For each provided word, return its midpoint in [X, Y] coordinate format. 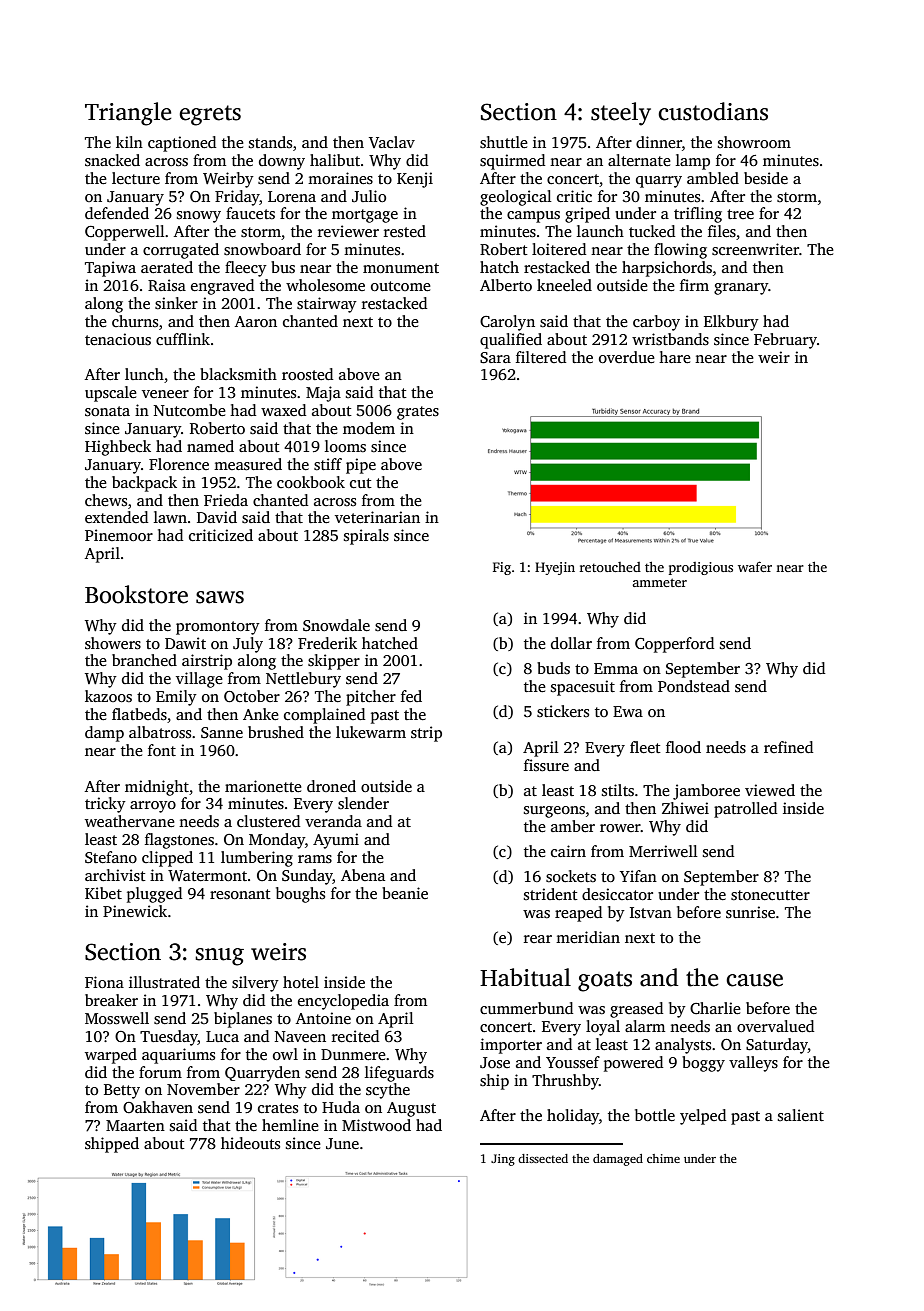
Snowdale [336, 625]
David [217, 517]
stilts [618, 790]
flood [683, 747]
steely [621, 114]
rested [405, 231]
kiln [129, 142]
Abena [363, 875]
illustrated [164, 982]
